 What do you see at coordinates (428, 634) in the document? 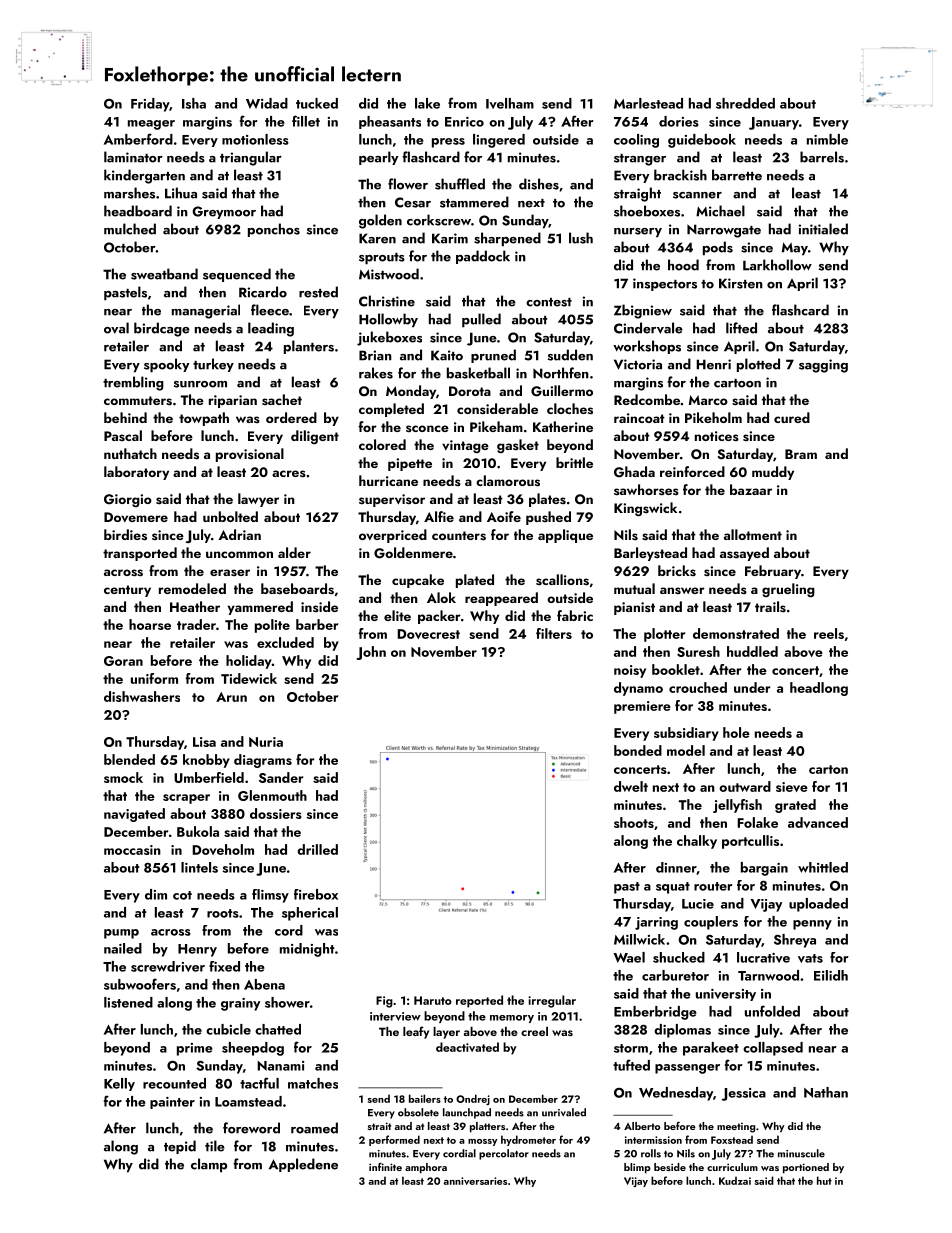
I see `Dovecrest` at bounding box center [428, 634].
